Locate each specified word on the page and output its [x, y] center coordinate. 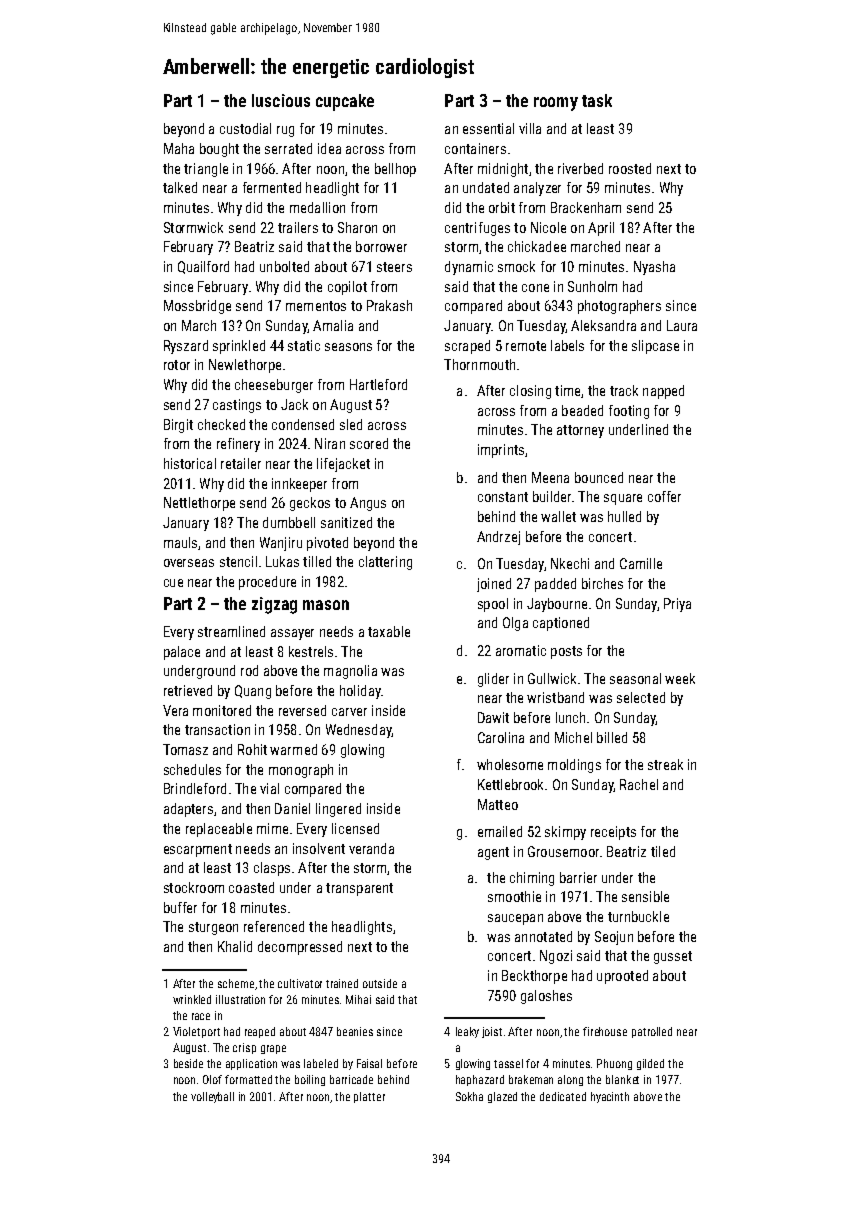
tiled [663, 851]
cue [173, 583]
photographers [619, 307]
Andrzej [498, 538]
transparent [359, 889]
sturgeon [213, 928]
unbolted [284, 266]
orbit [502, 207]
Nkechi [570, 563]
